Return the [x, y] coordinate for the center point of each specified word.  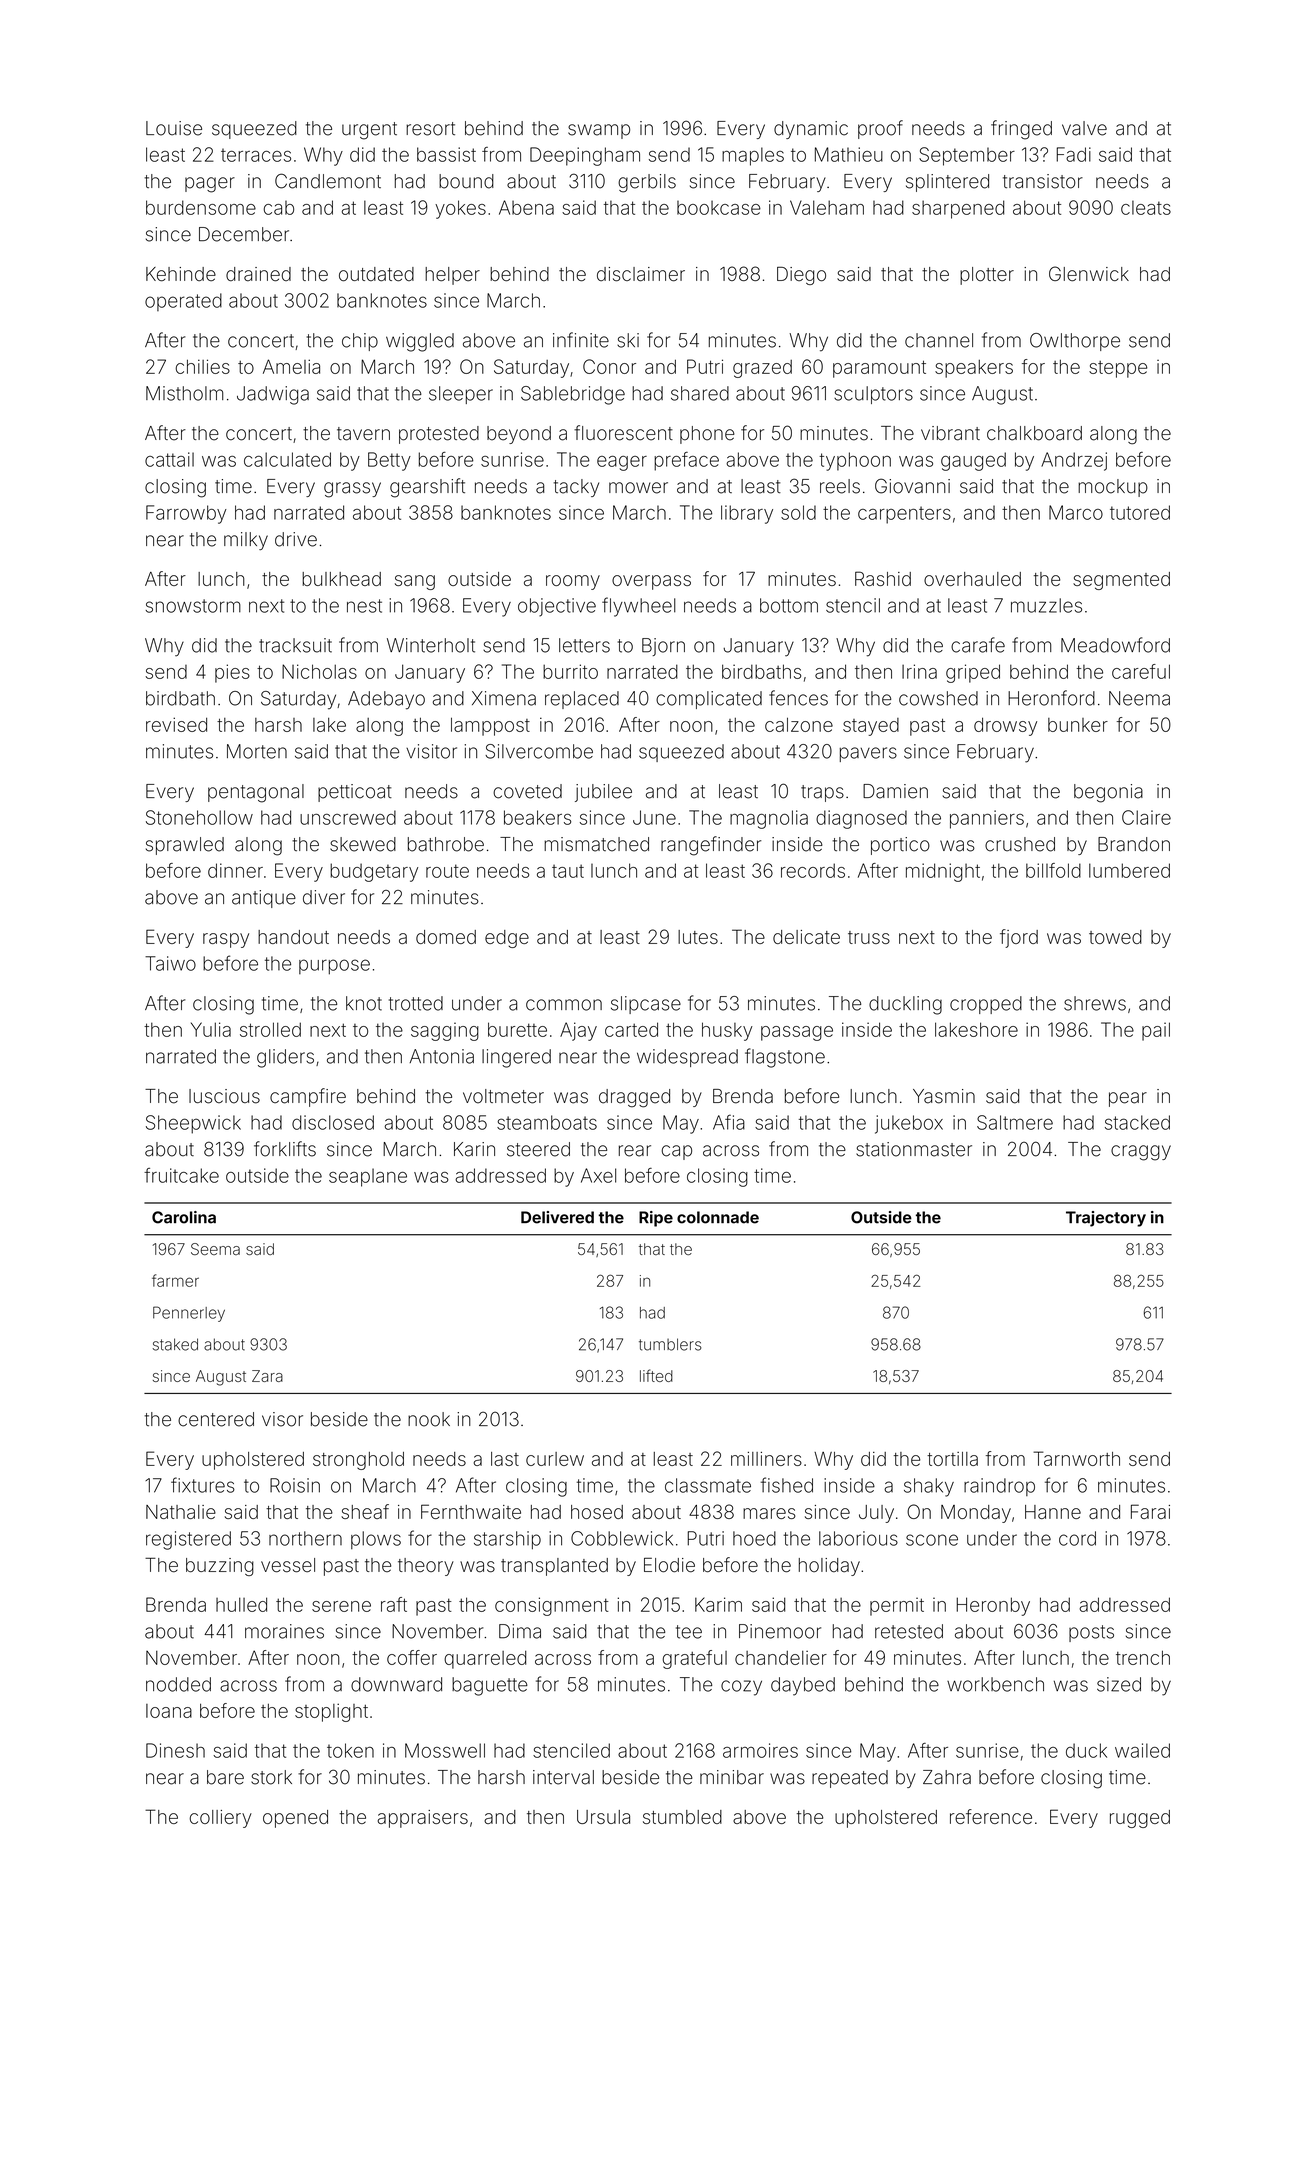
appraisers [422, 1819]
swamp [599, 131]
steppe [1118, 369]
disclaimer [641, 274]
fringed [1021, 130]
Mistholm [184, 393]
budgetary [374, 872]
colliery [220, 1819]
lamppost [490, 726]
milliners [766, 1459]
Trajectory [1106, 1219]
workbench [995, 1684]
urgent [369, 131]
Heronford [1051, 698]
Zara [267, 1376]
